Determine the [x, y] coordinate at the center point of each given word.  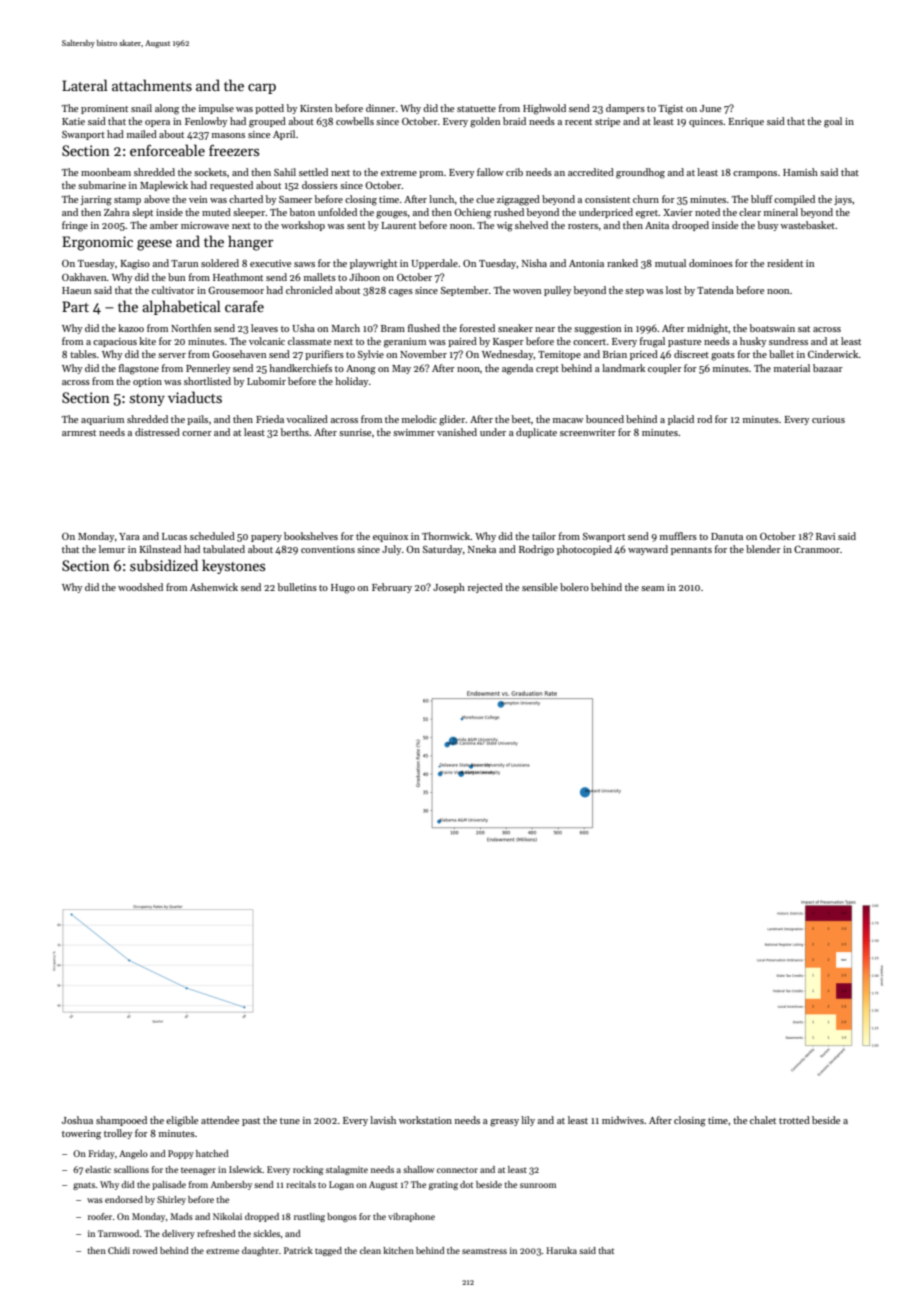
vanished [457, 432]
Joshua [77, 1120]
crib [514, 172]
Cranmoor [817, 549]
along [167, 109]
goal [833, 122]
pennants [691, 551]
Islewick [246, 1169]
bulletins [297, 587]
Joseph [449, 588]
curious [828, 419]
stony [147, 400]
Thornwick [446, 536]
